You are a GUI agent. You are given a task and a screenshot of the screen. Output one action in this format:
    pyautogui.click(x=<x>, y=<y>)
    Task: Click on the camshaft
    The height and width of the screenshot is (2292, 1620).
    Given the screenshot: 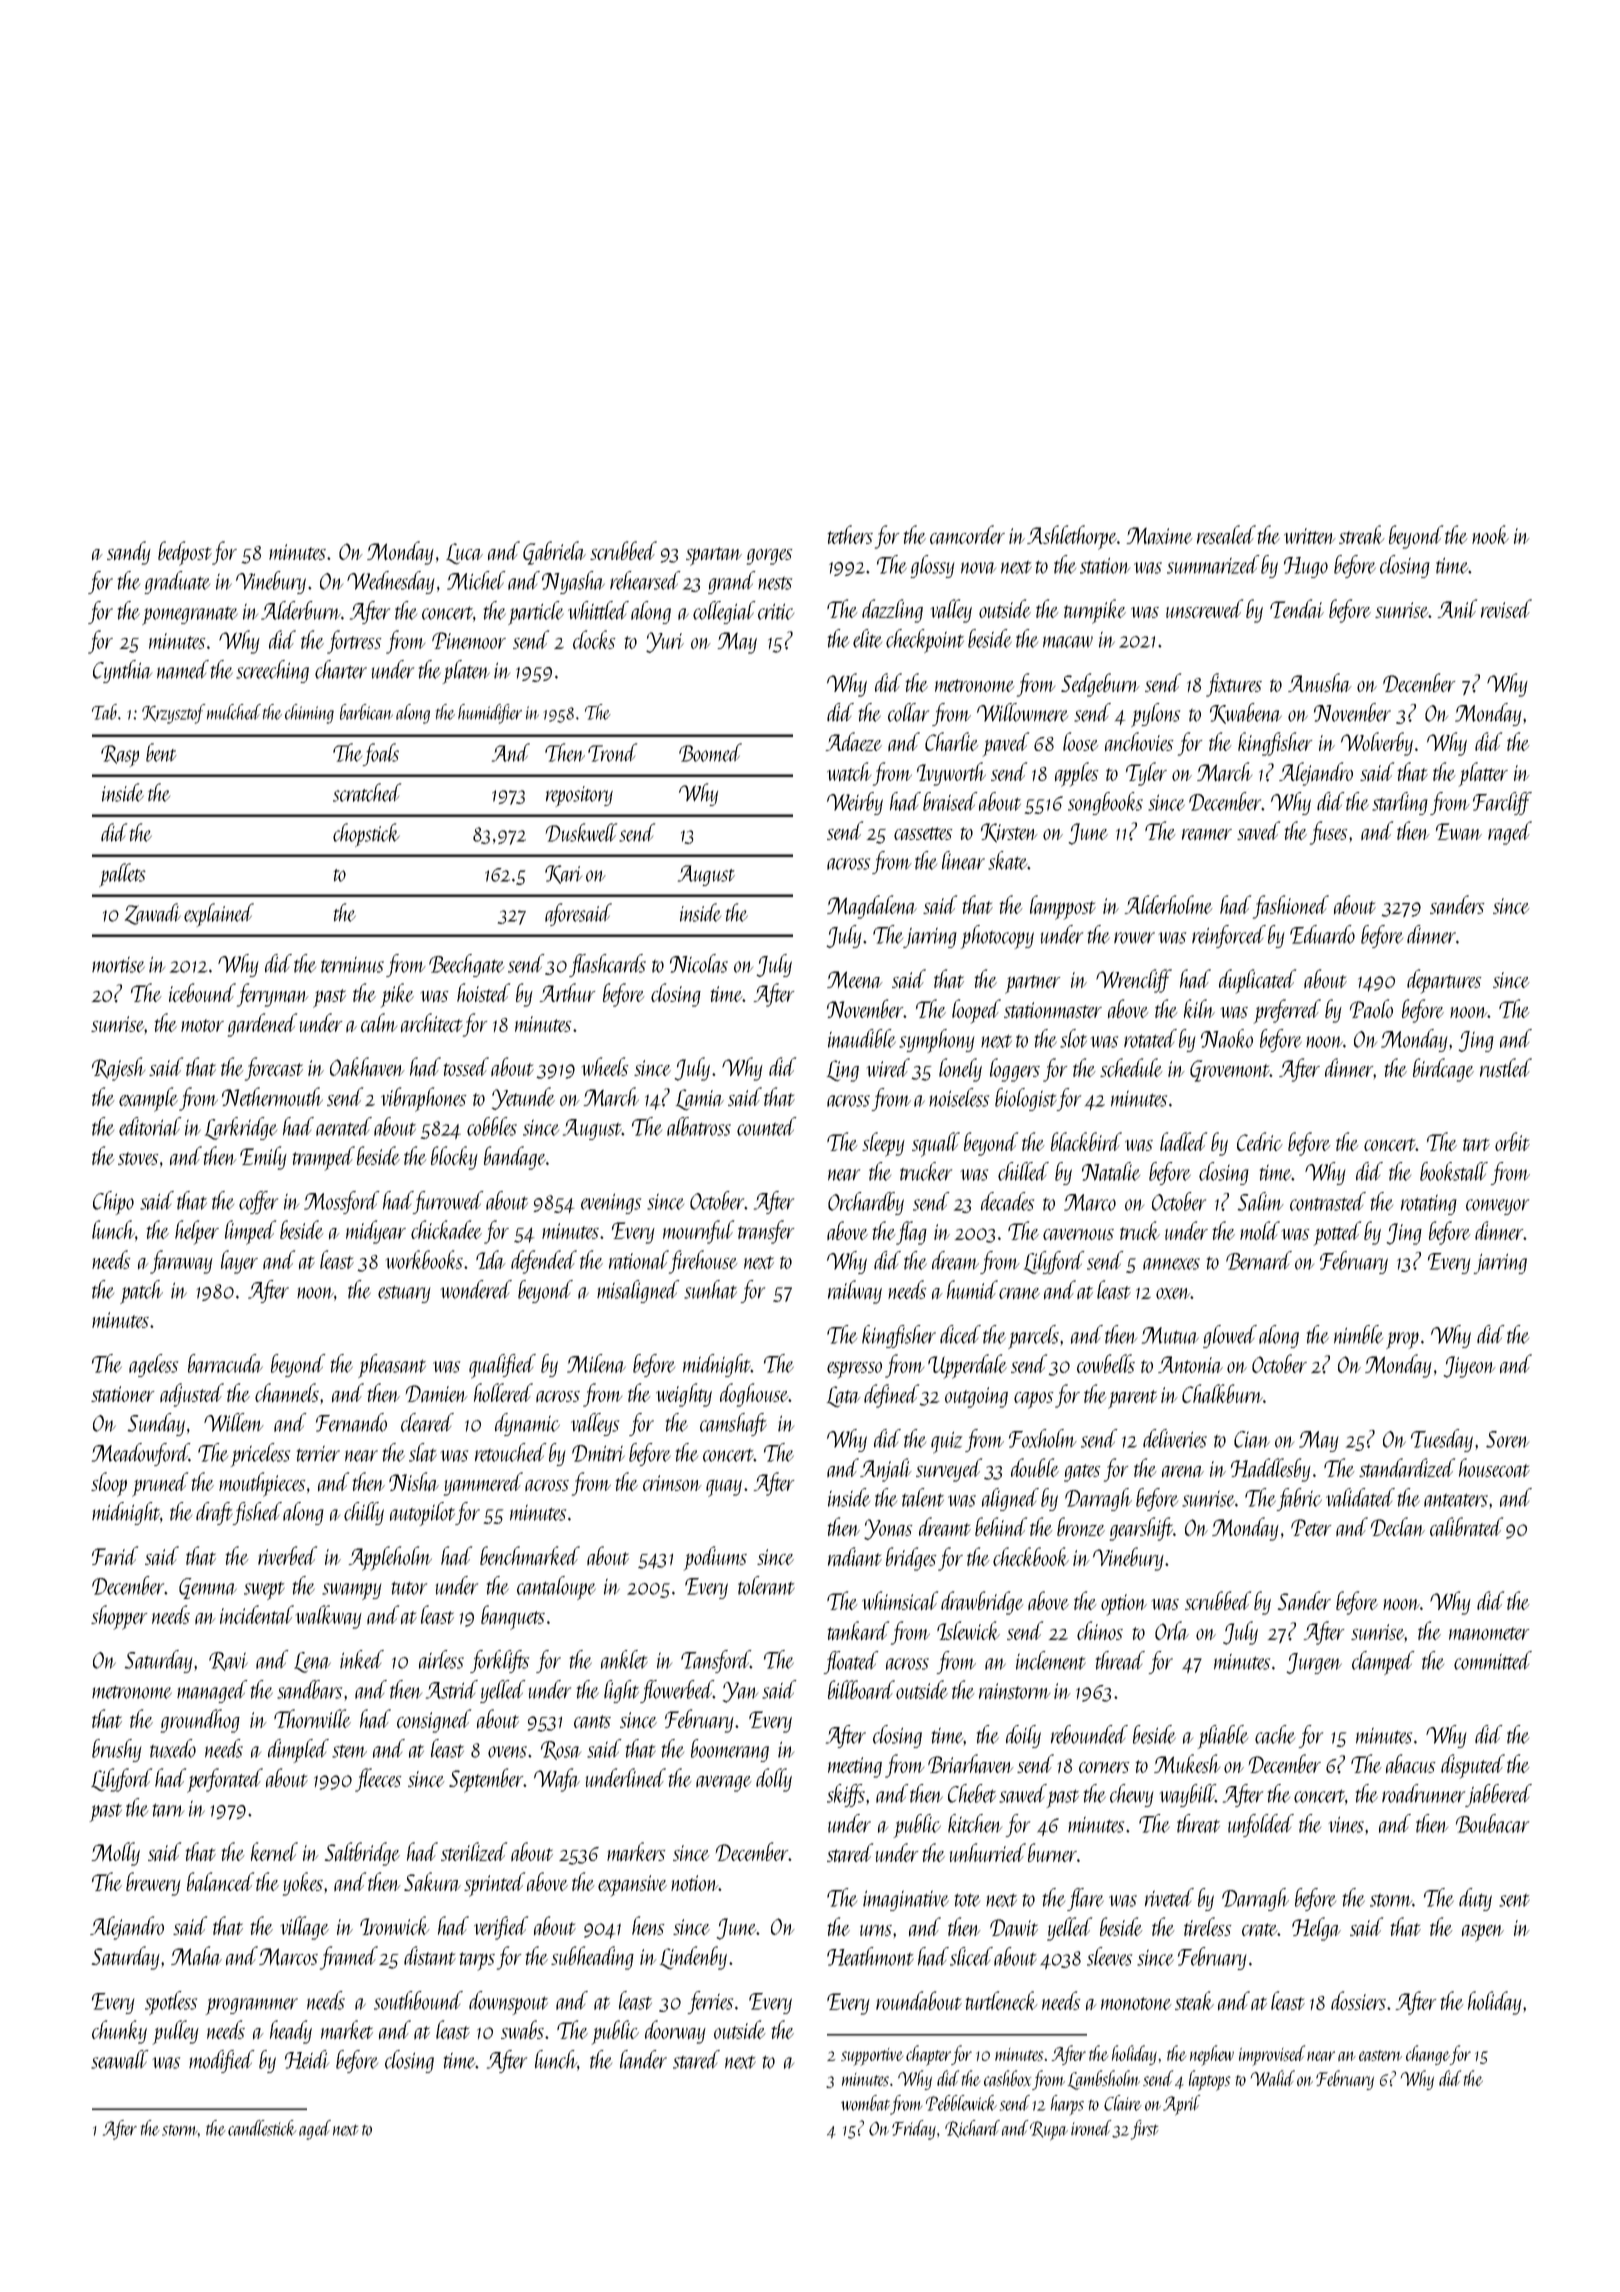 What is the action you would take?
    pyautogui.click(x=733, y=1424)
